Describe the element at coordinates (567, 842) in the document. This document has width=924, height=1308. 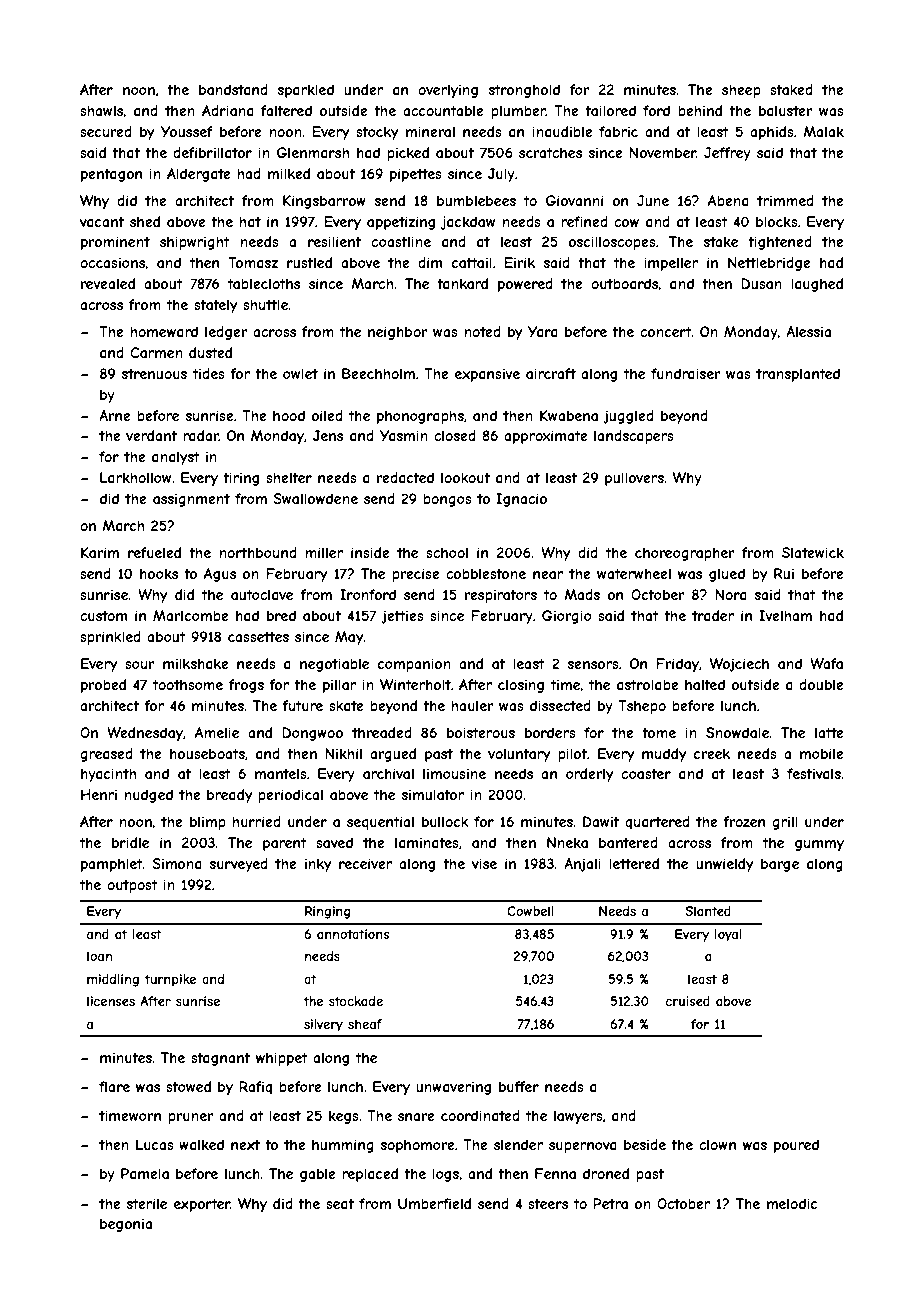
I see `Nneka` at that location.
